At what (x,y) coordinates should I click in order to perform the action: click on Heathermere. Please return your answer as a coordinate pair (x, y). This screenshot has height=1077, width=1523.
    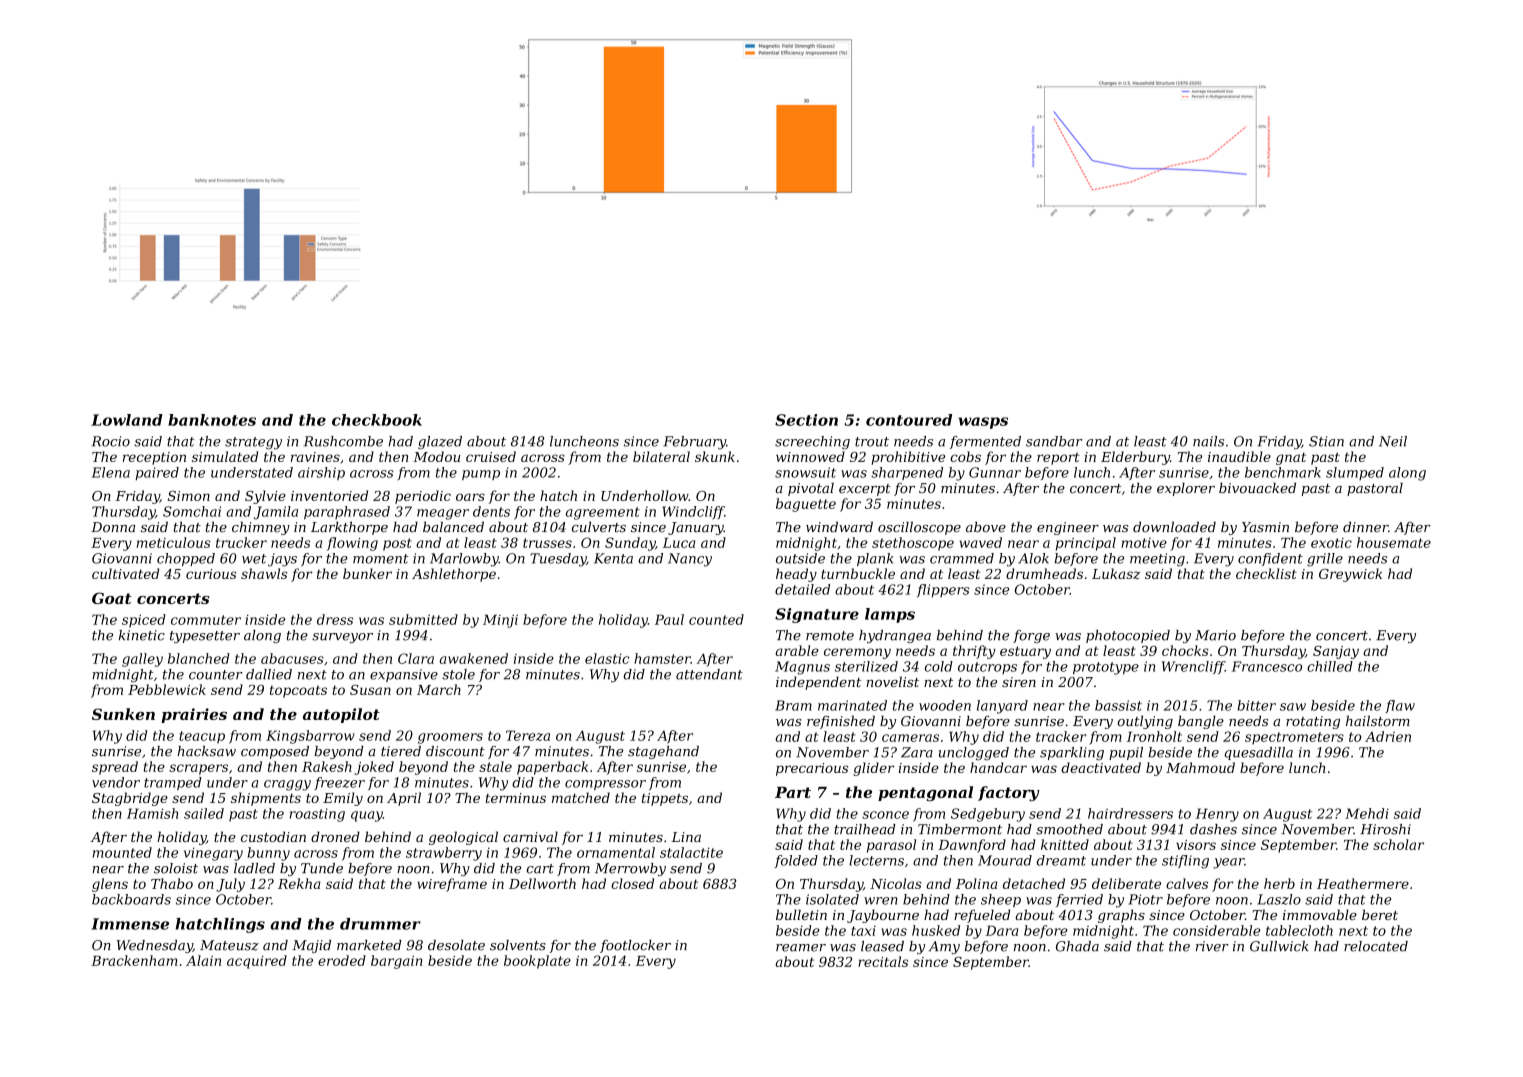
    Looking at the image, I should click on (1363, 883).
